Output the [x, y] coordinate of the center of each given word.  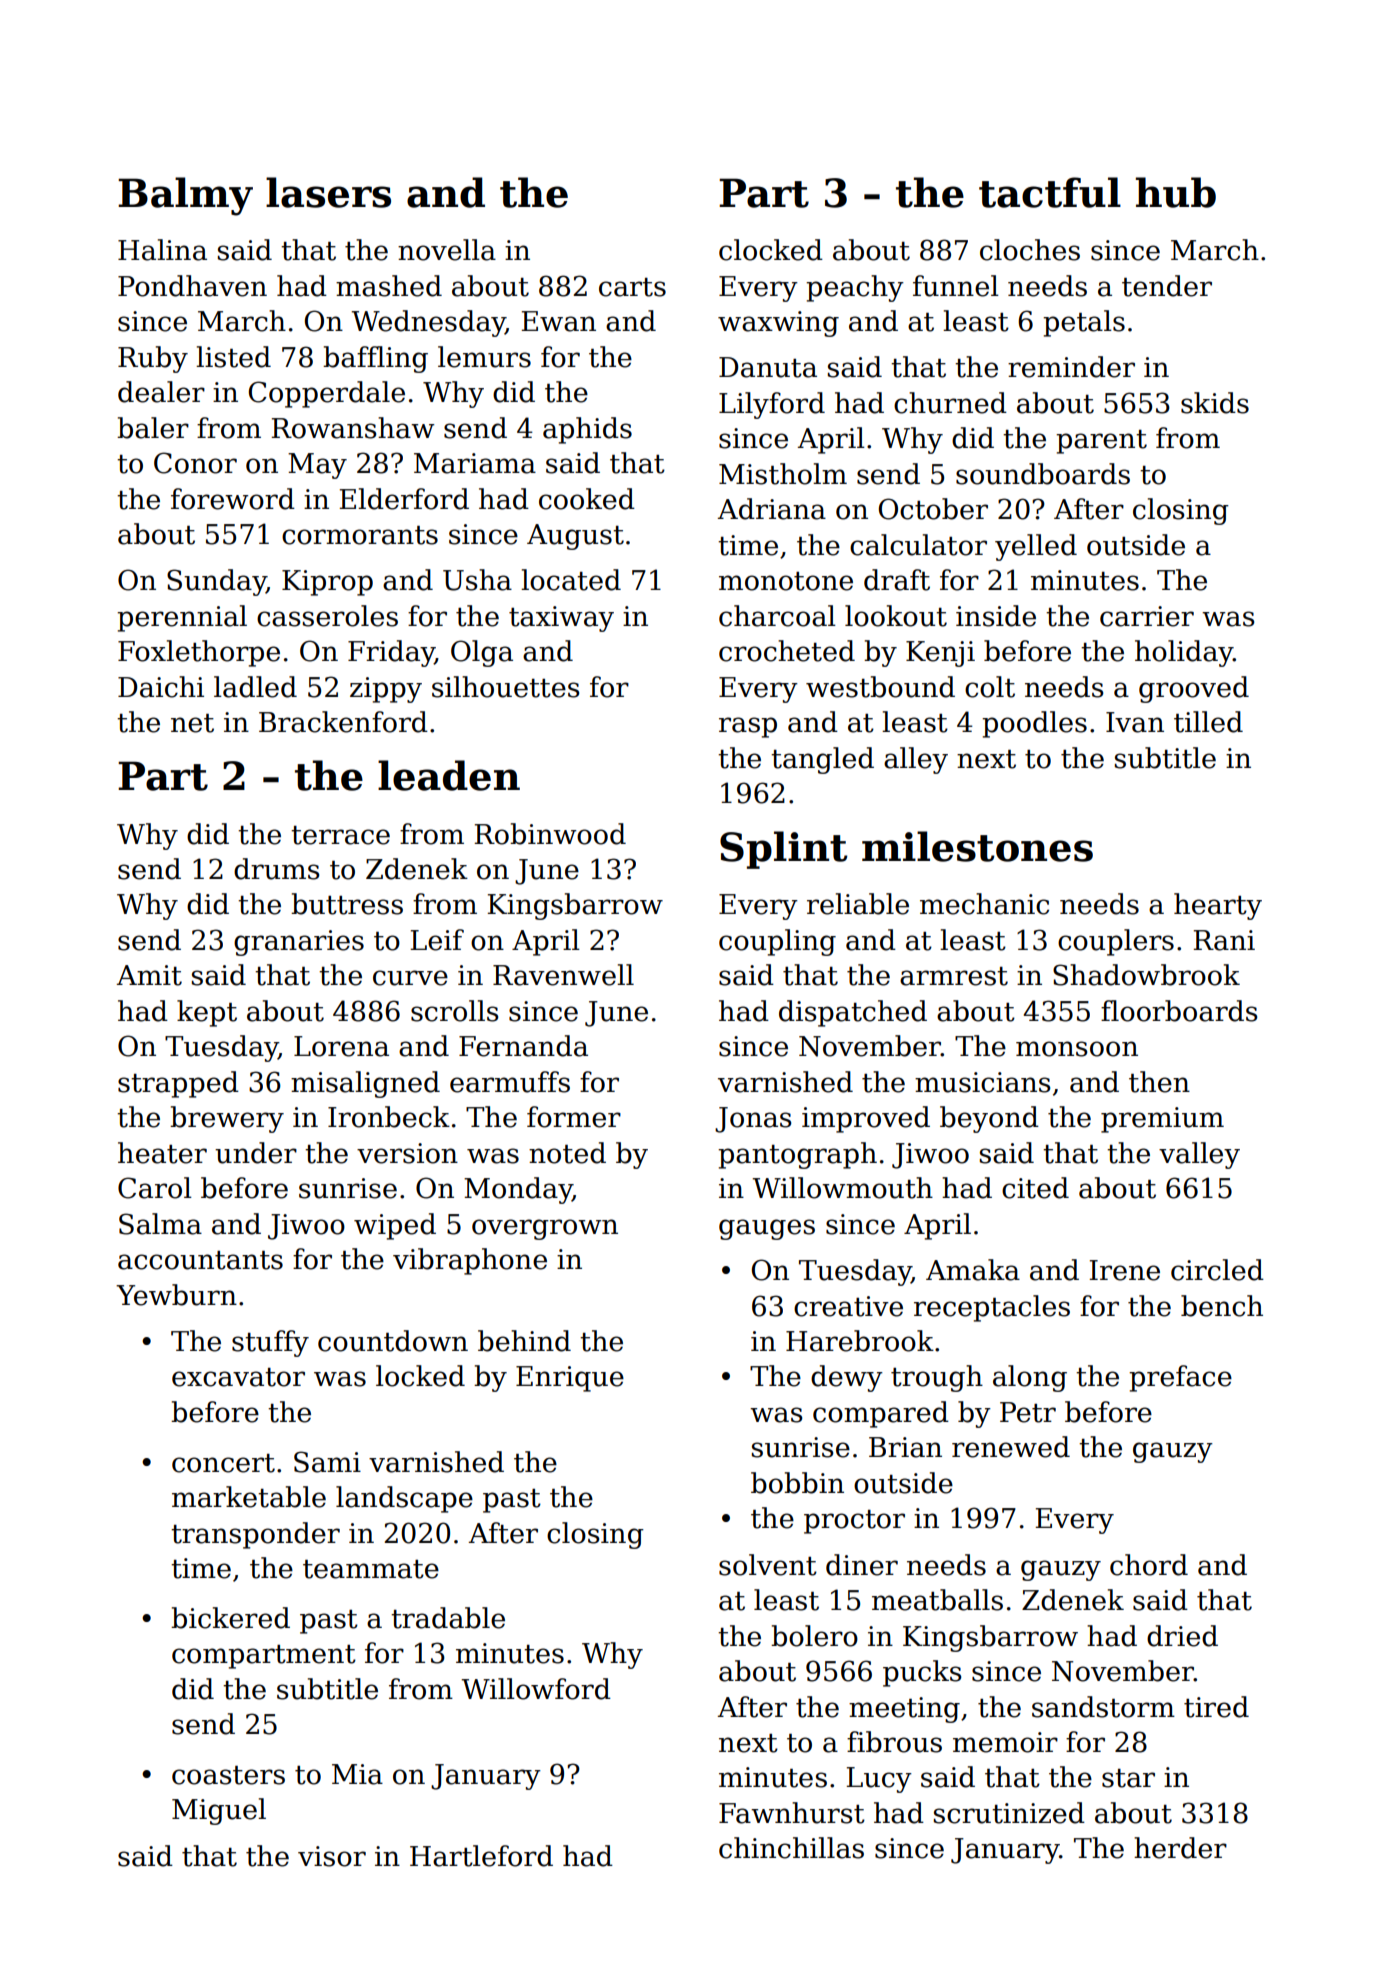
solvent [768, 1565]
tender [1167, 286]
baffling [375, 359]
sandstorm [1103, 1707]
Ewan [558, 321]
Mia [357, 1774]
